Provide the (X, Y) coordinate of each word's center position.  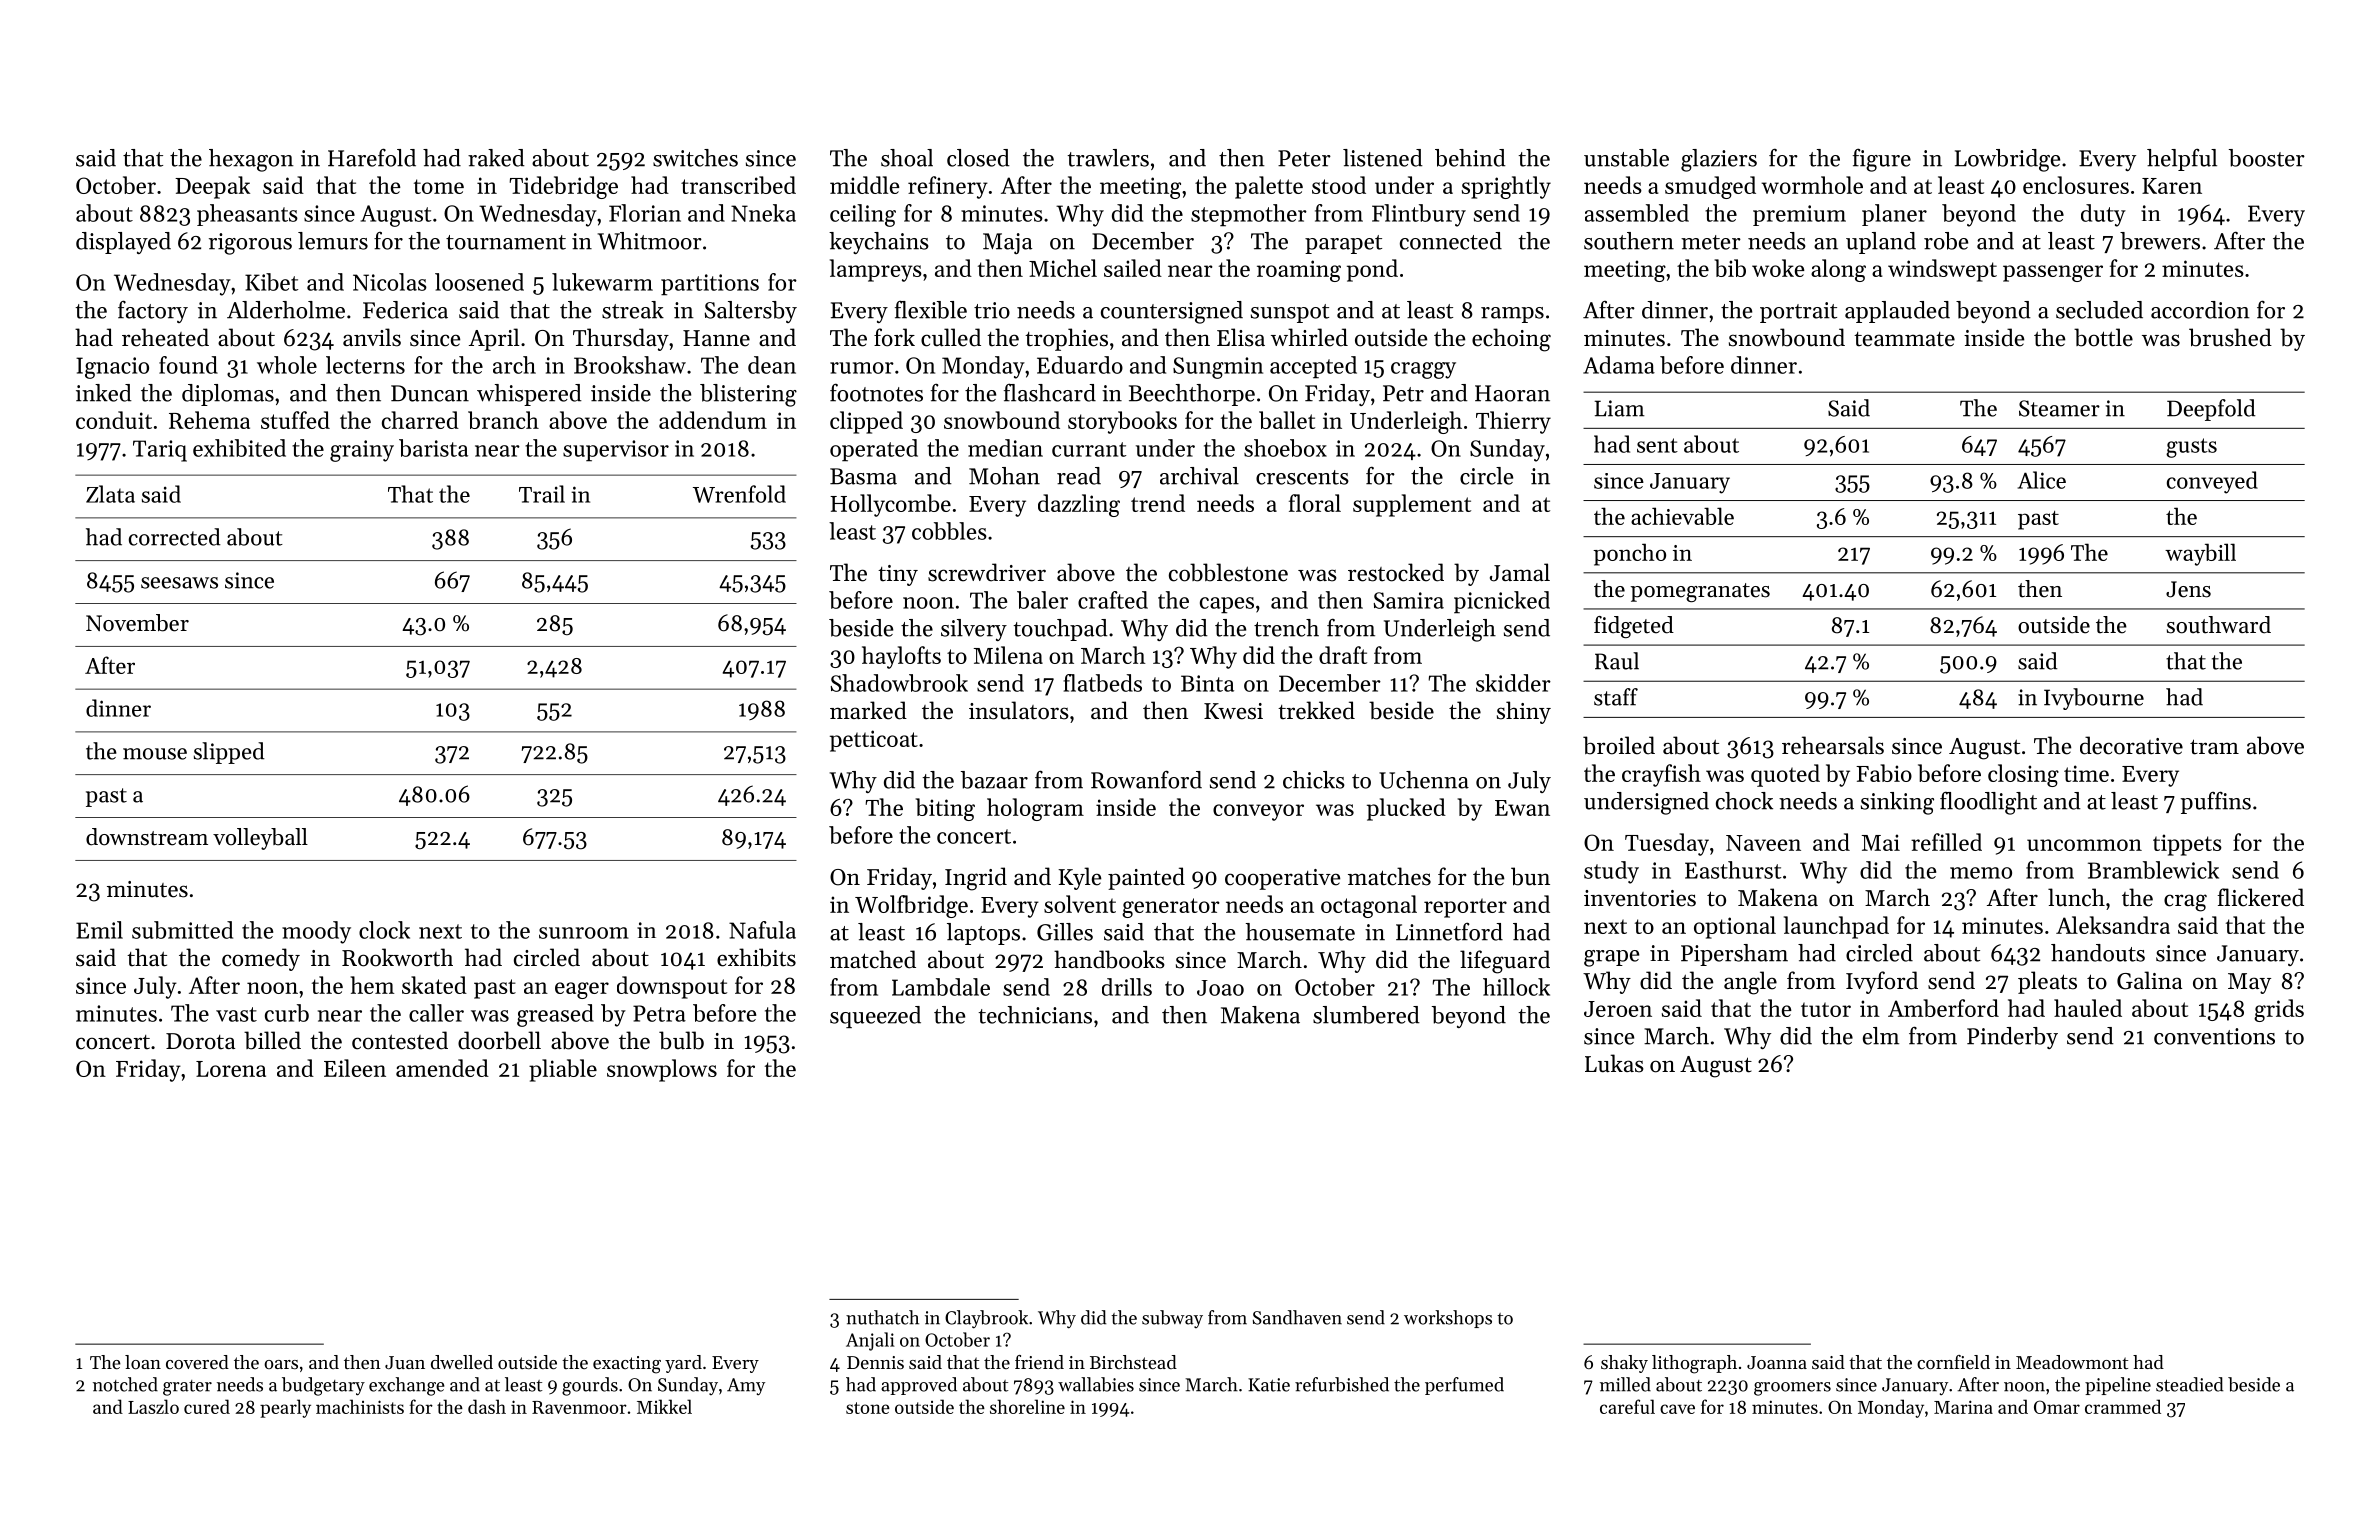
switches (695, 158)
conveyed (2212, 482)
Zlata (110, 494)
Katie (1269, 1385)
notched (125, 1384)
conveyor (1258, 812)
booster (2267, 158)
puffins (2216, 802)
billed (272, 1040)
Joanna (1777, 1362)
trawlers (1108, 158)
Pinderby (2012, 1038)
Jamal (1520, 572)
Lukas (1614, 1063)
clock (384, 930)
